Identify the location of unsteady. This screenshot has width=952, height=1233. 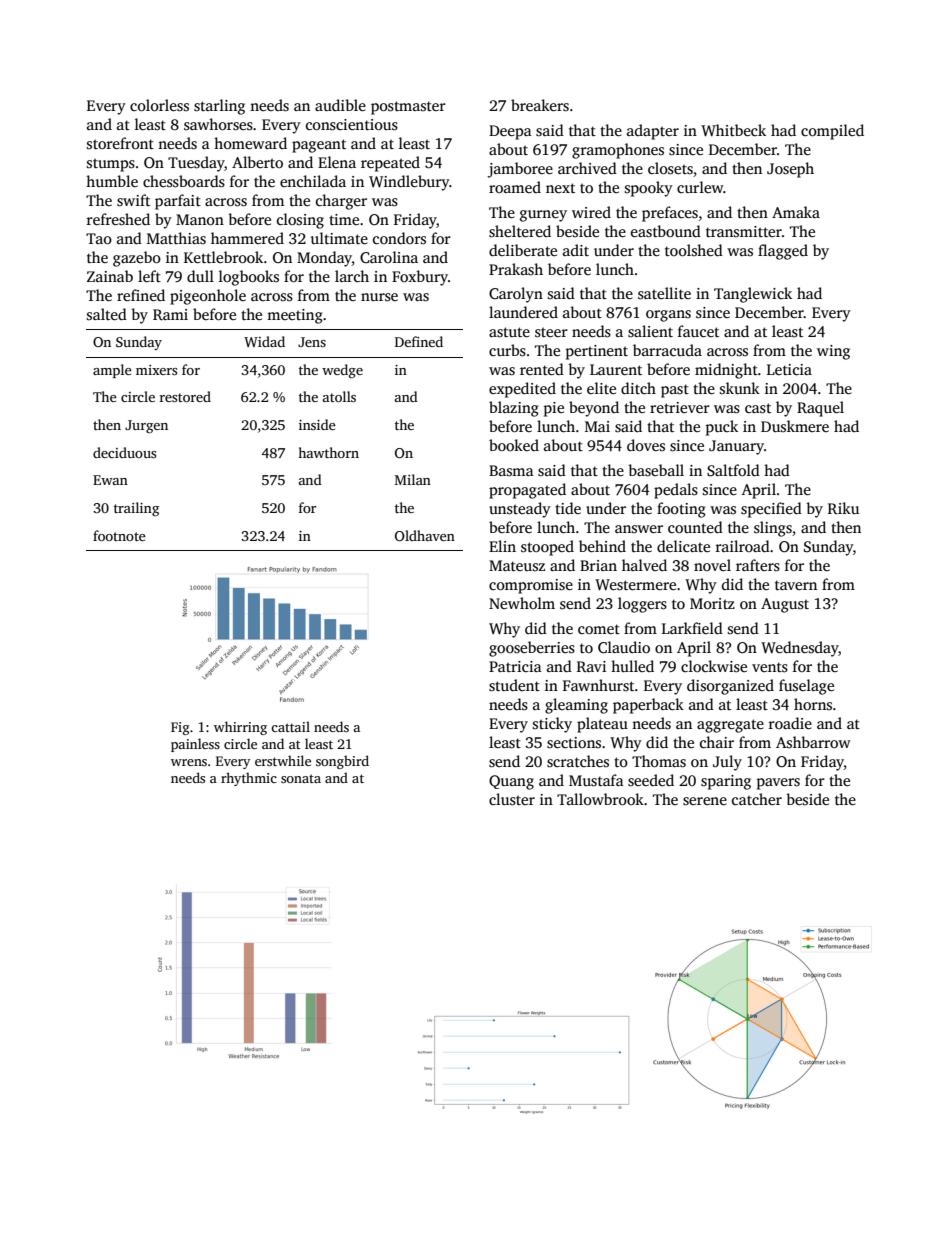
(520, 510).
